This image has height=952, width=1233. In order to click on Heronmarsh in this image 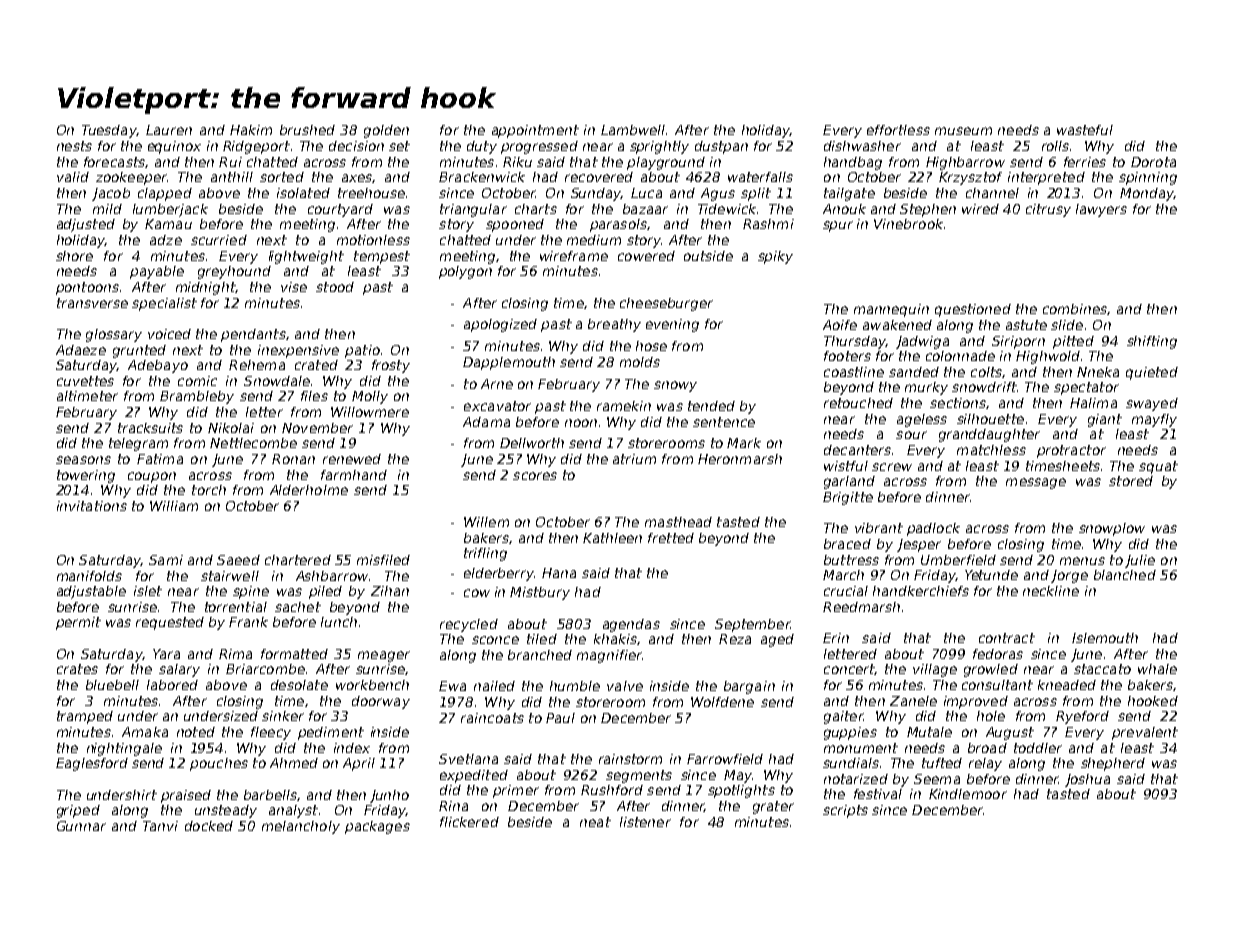, I will do `click(740, 459)`.
